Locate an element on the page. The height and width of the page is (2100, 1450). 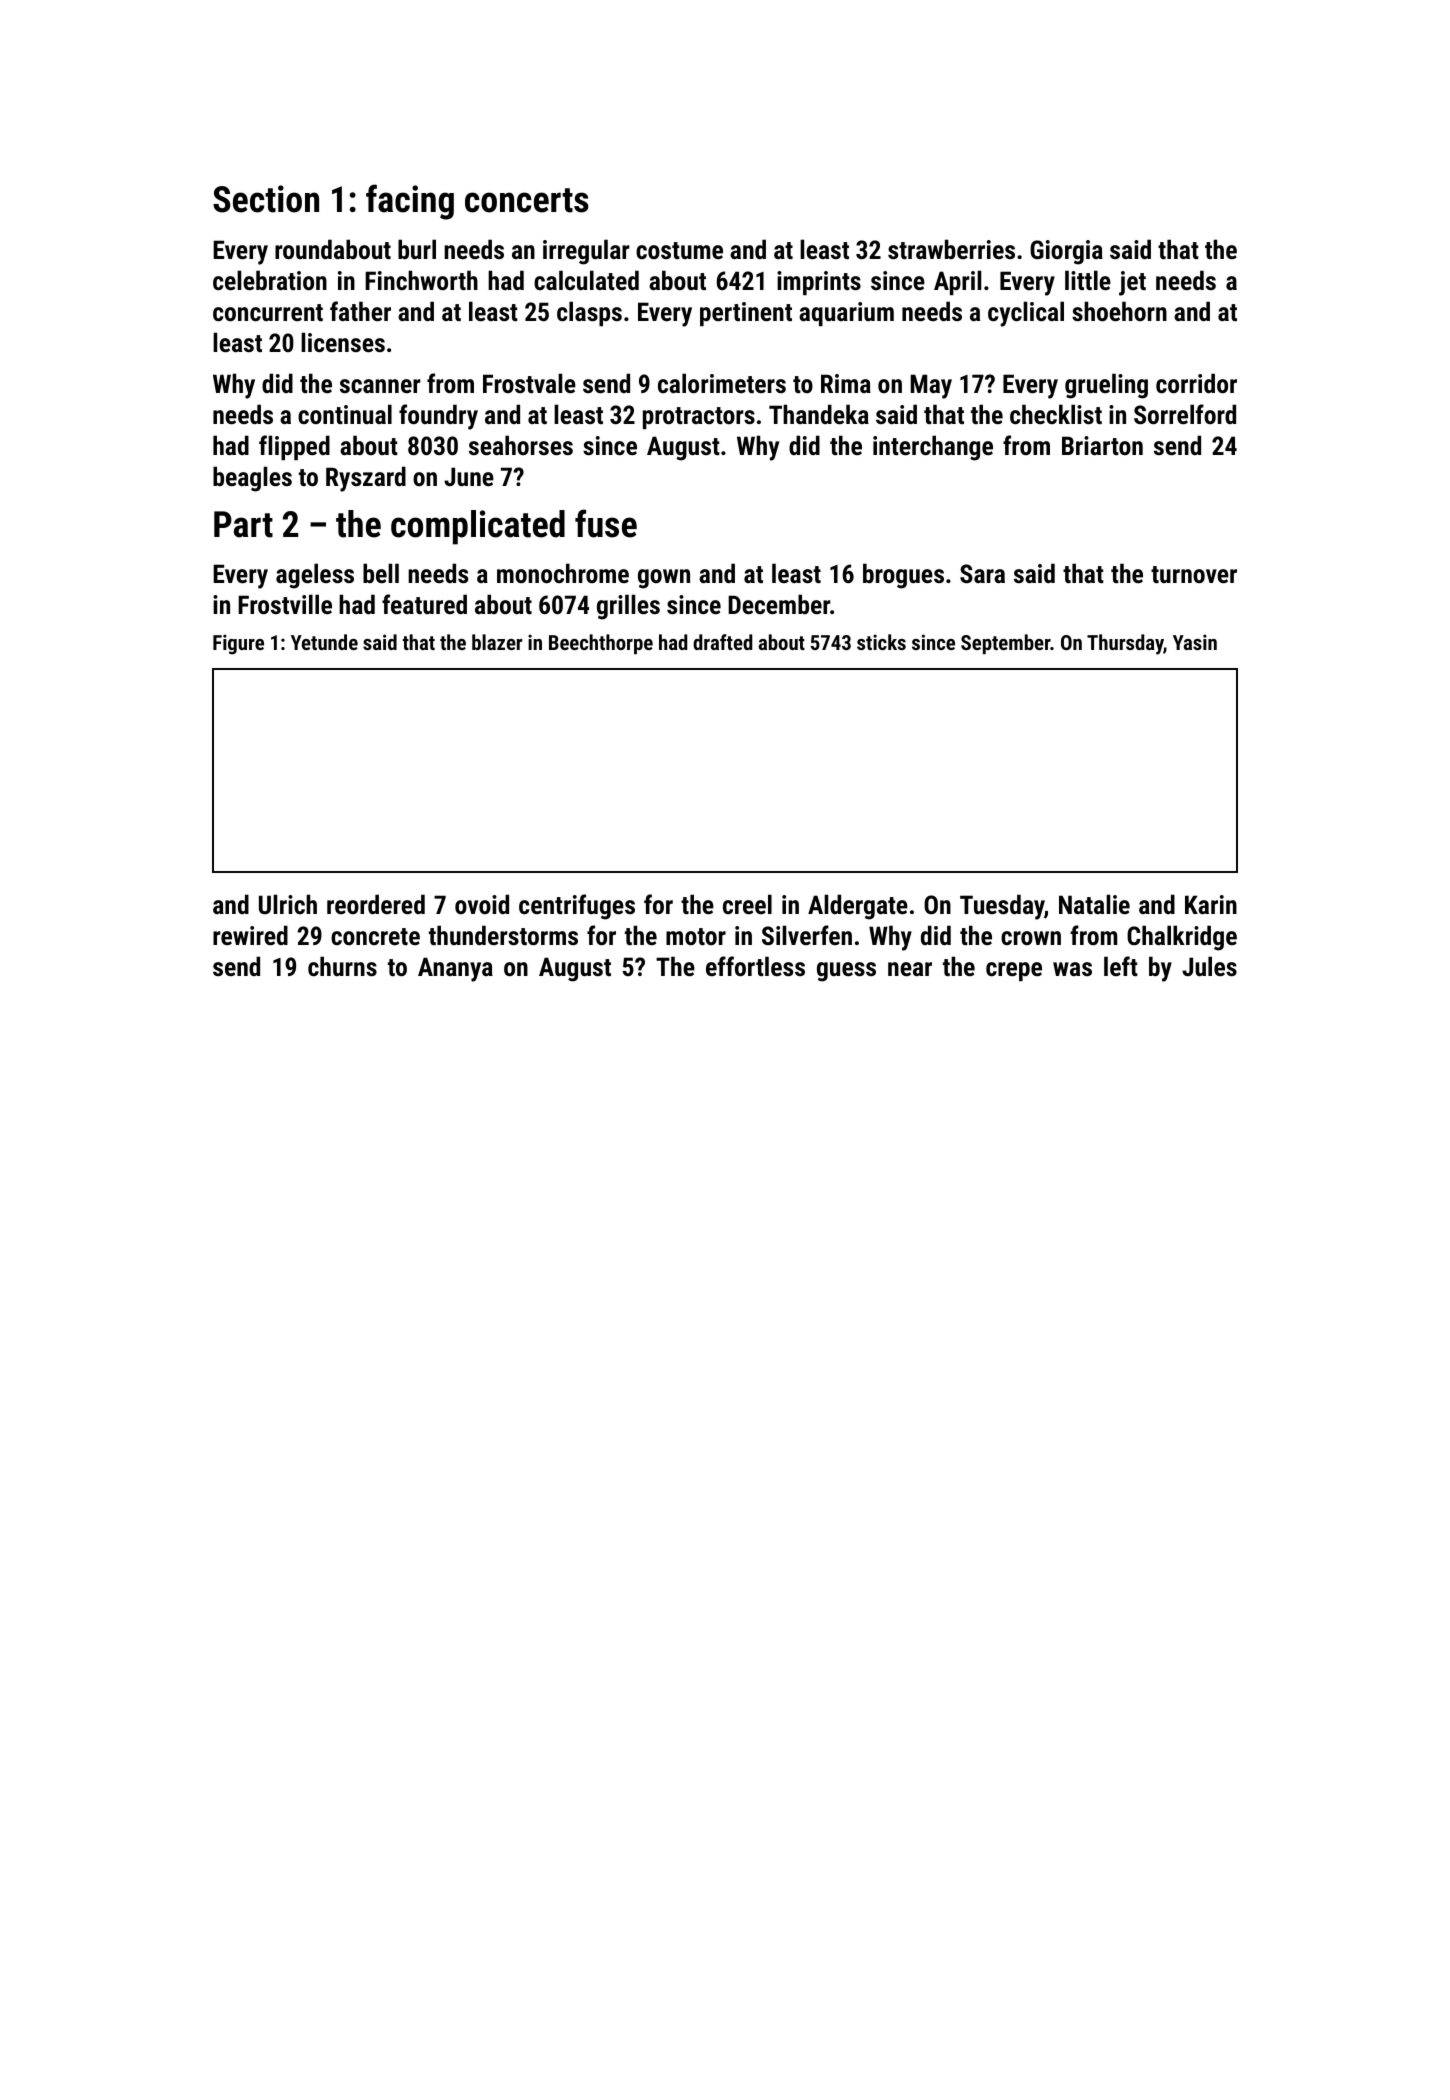
Section is located at coordinates (266, 199).
